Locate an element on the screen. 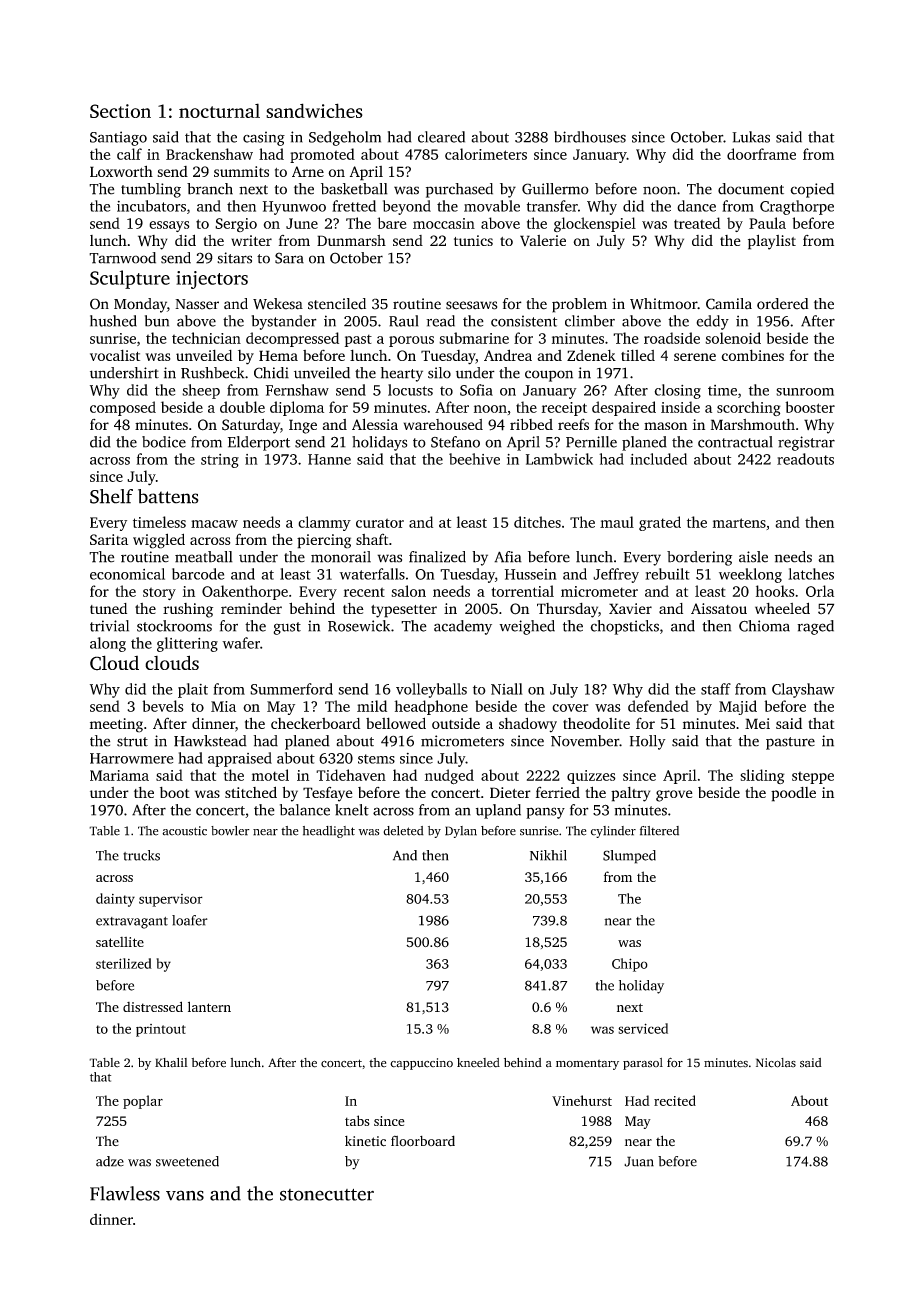 The image size is (924, 1308). porous is located at coordinates (411, 341).
